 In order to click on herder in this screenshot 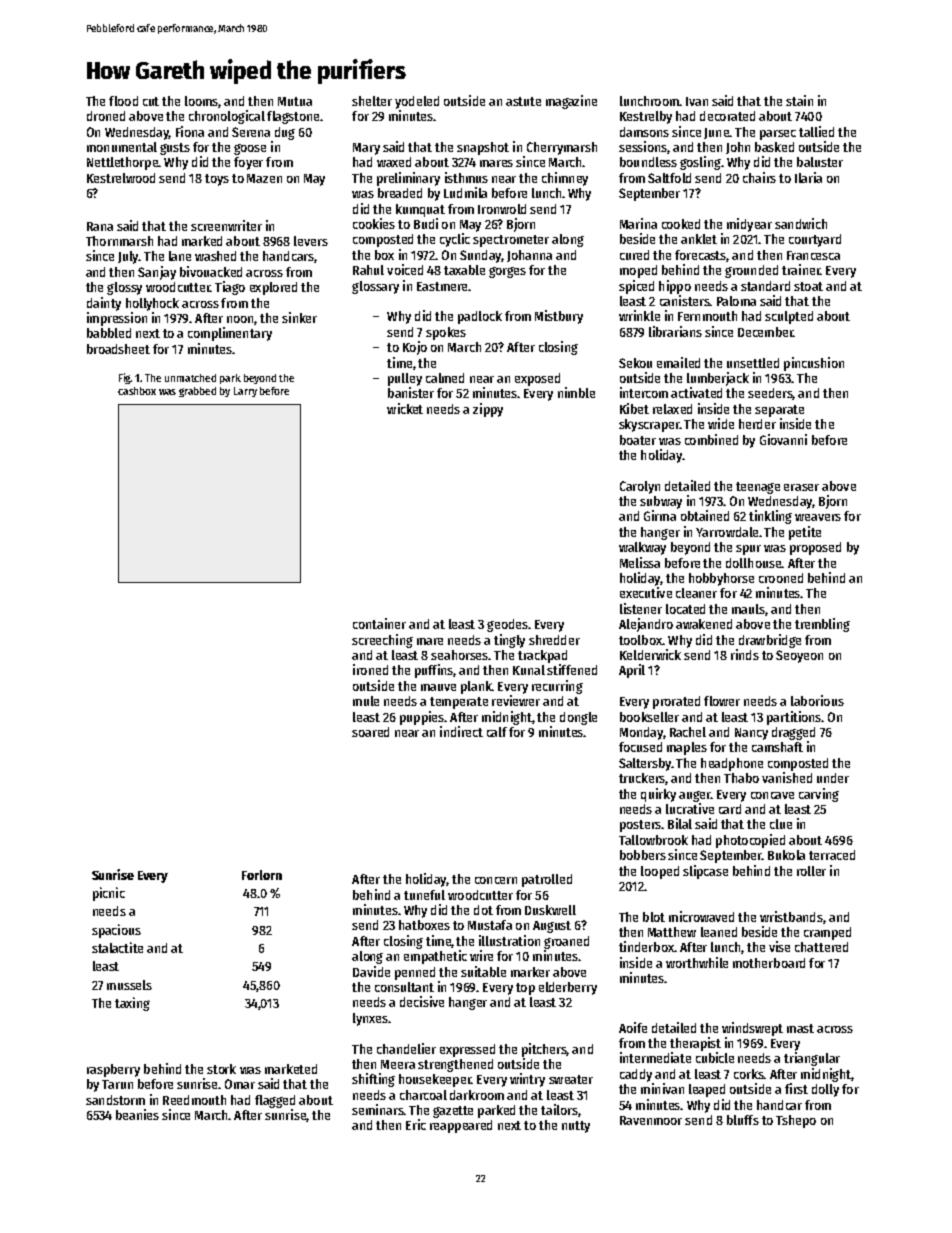, I will do `click(757, 424)`.
